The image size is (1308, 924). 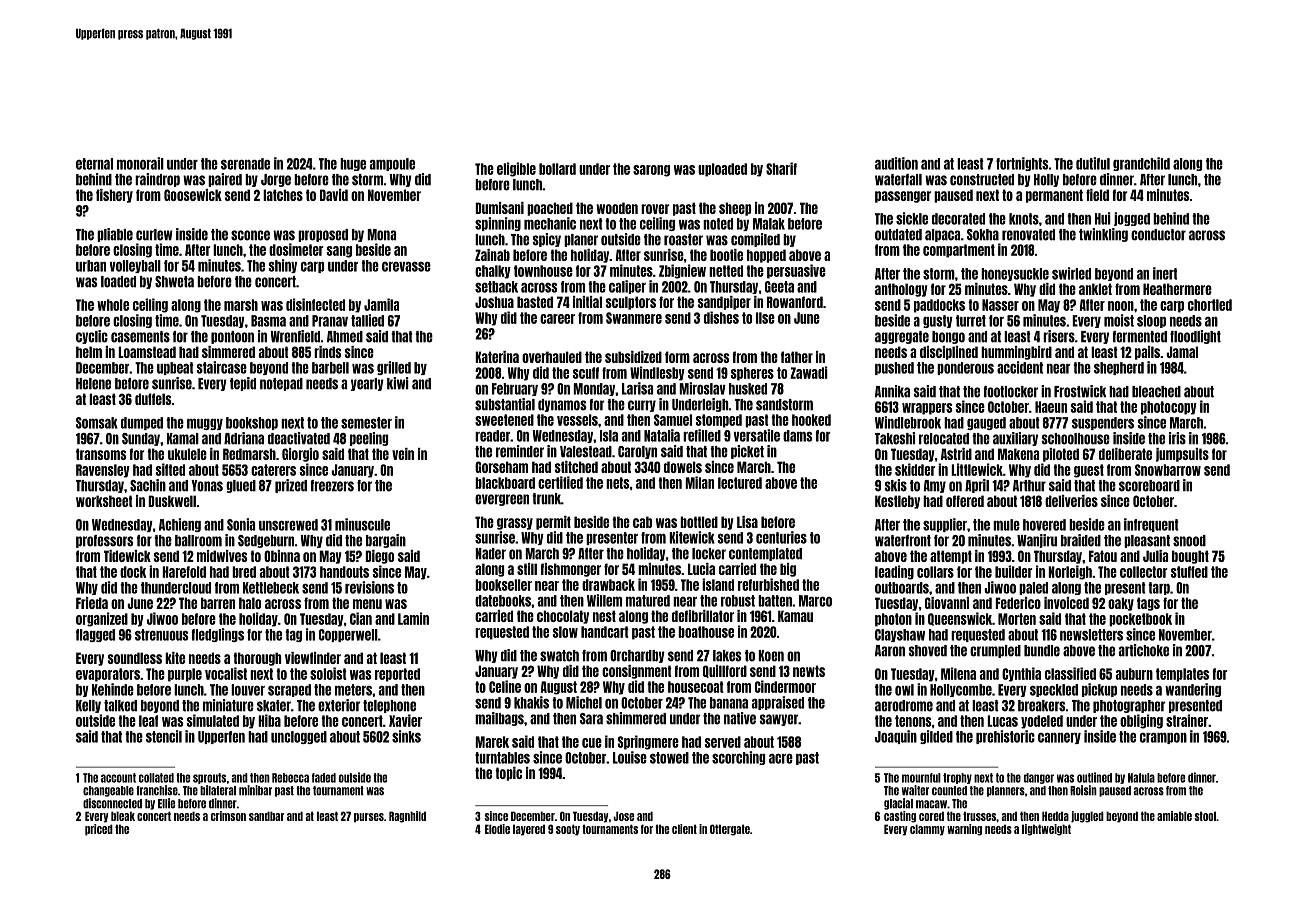 What do you see at coordinates (1093, 163) in the screenshot?
I see `dutiful` at bounding box center [1093, 163].
